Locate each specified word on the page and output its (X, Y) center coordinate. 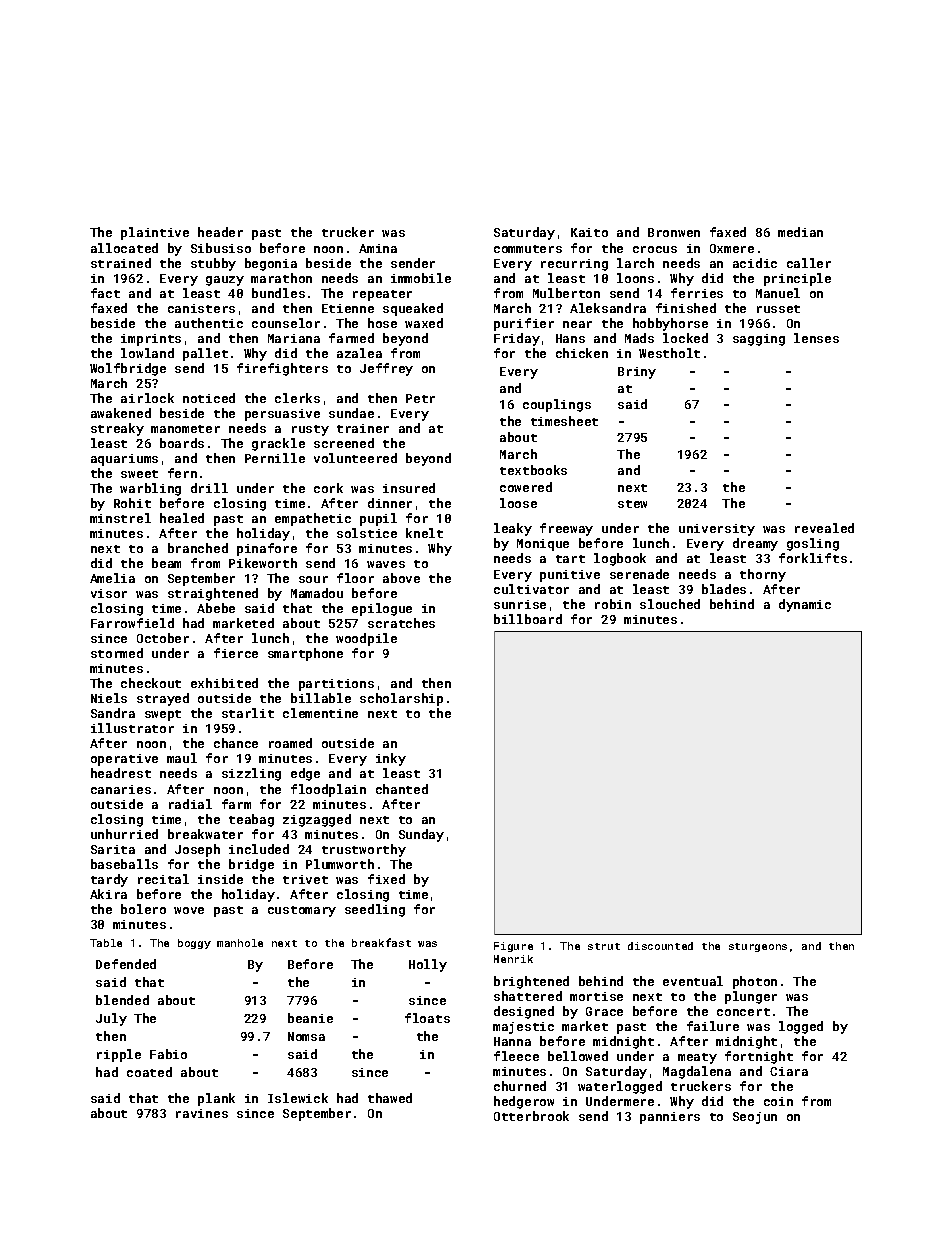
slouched (670, 604)
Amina (378, 248)
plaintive (155, 233)
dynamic (805, 605)
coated (149, 1072)
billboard (528, 619)
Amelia (112, 578)
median (800, 232)
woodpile (366, 639)
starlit (248, 713)
